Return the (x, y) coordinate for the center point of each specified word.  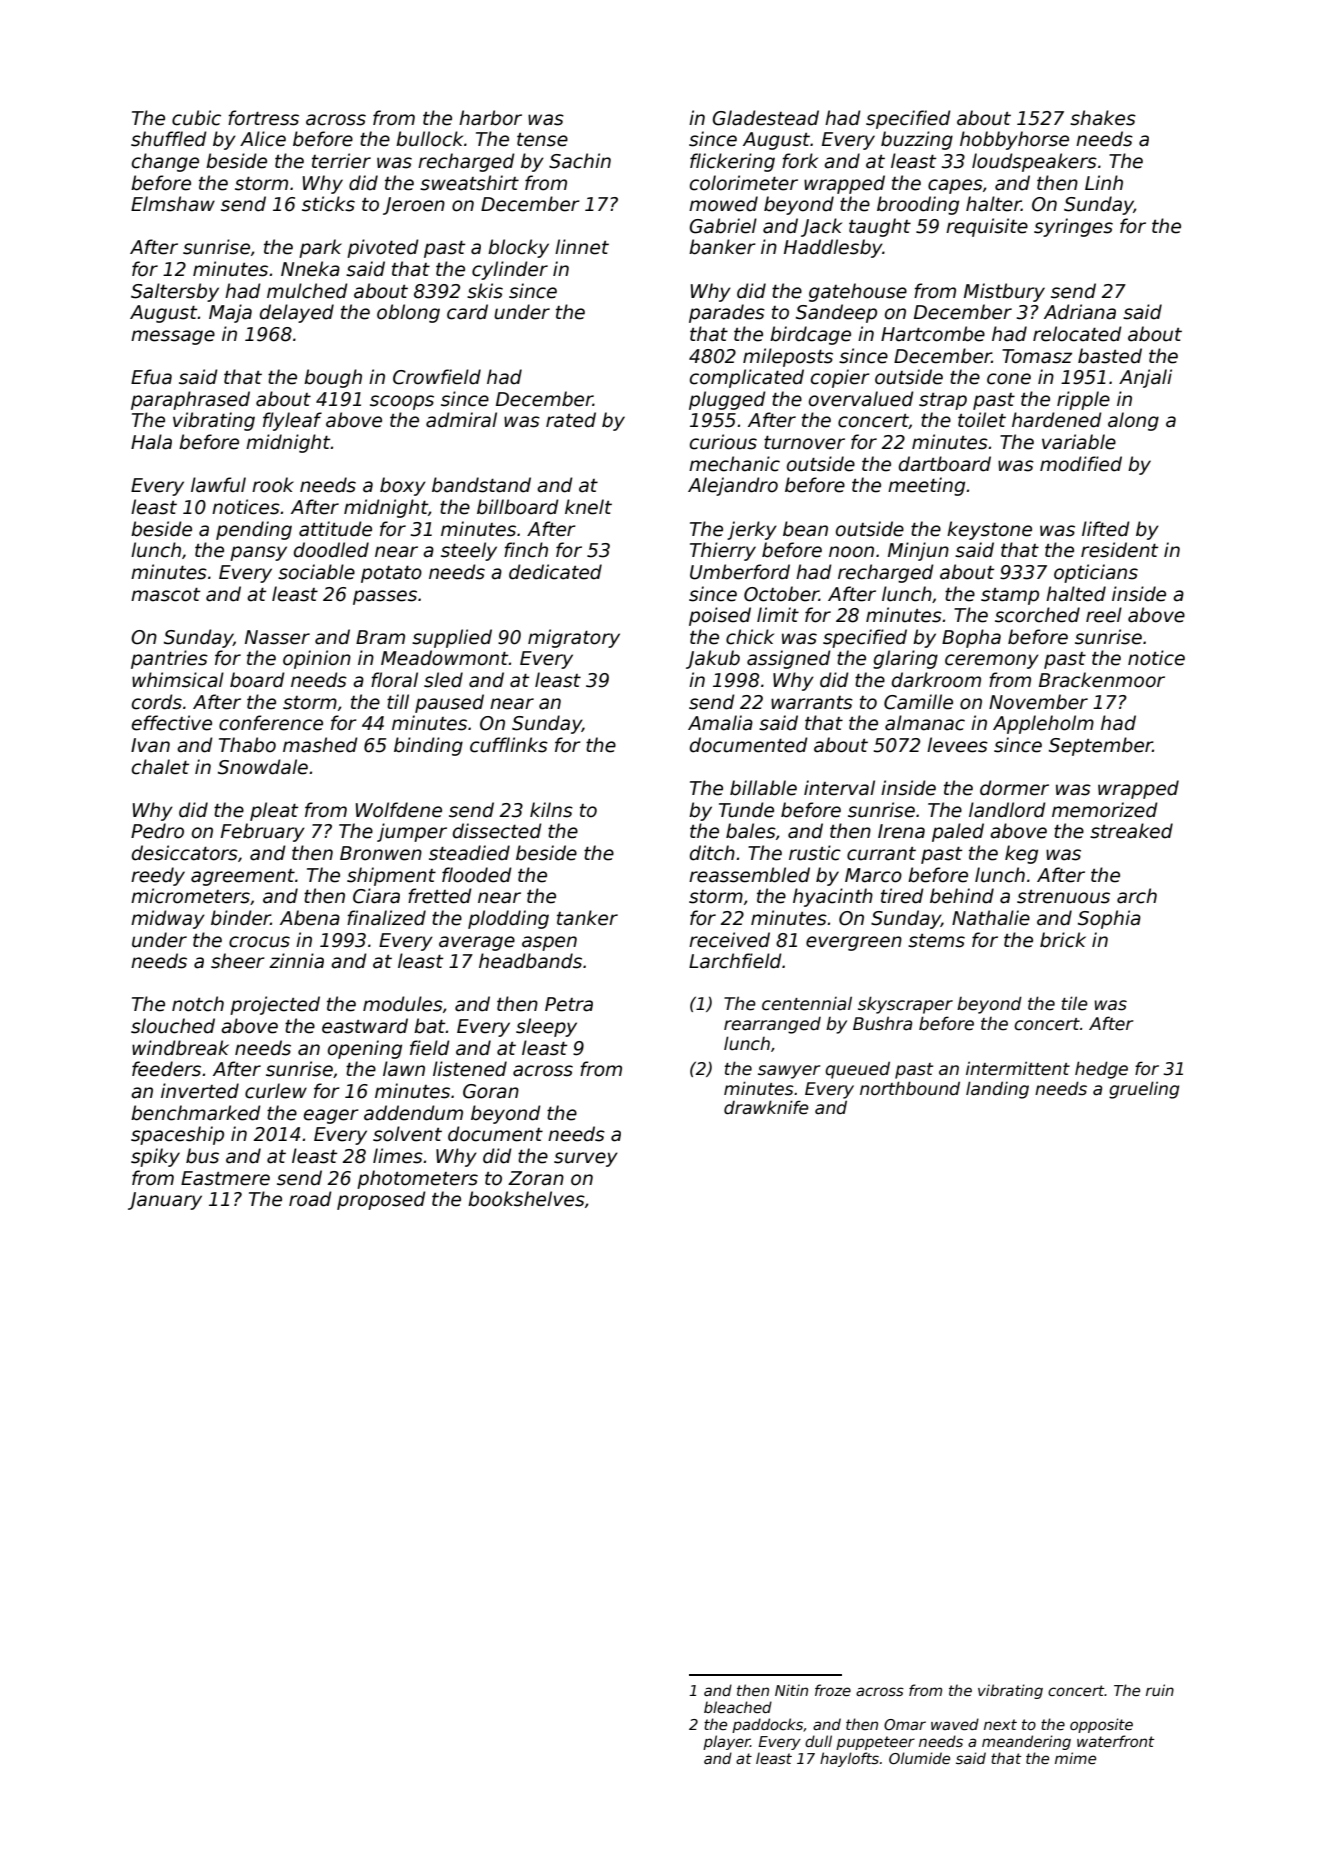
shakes (1103, 118)
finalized (386, 918)
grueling (1144, 1090)
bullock (429, 139)
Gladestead (766, 118)
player (726, 1742)
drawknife (766, 1107)
